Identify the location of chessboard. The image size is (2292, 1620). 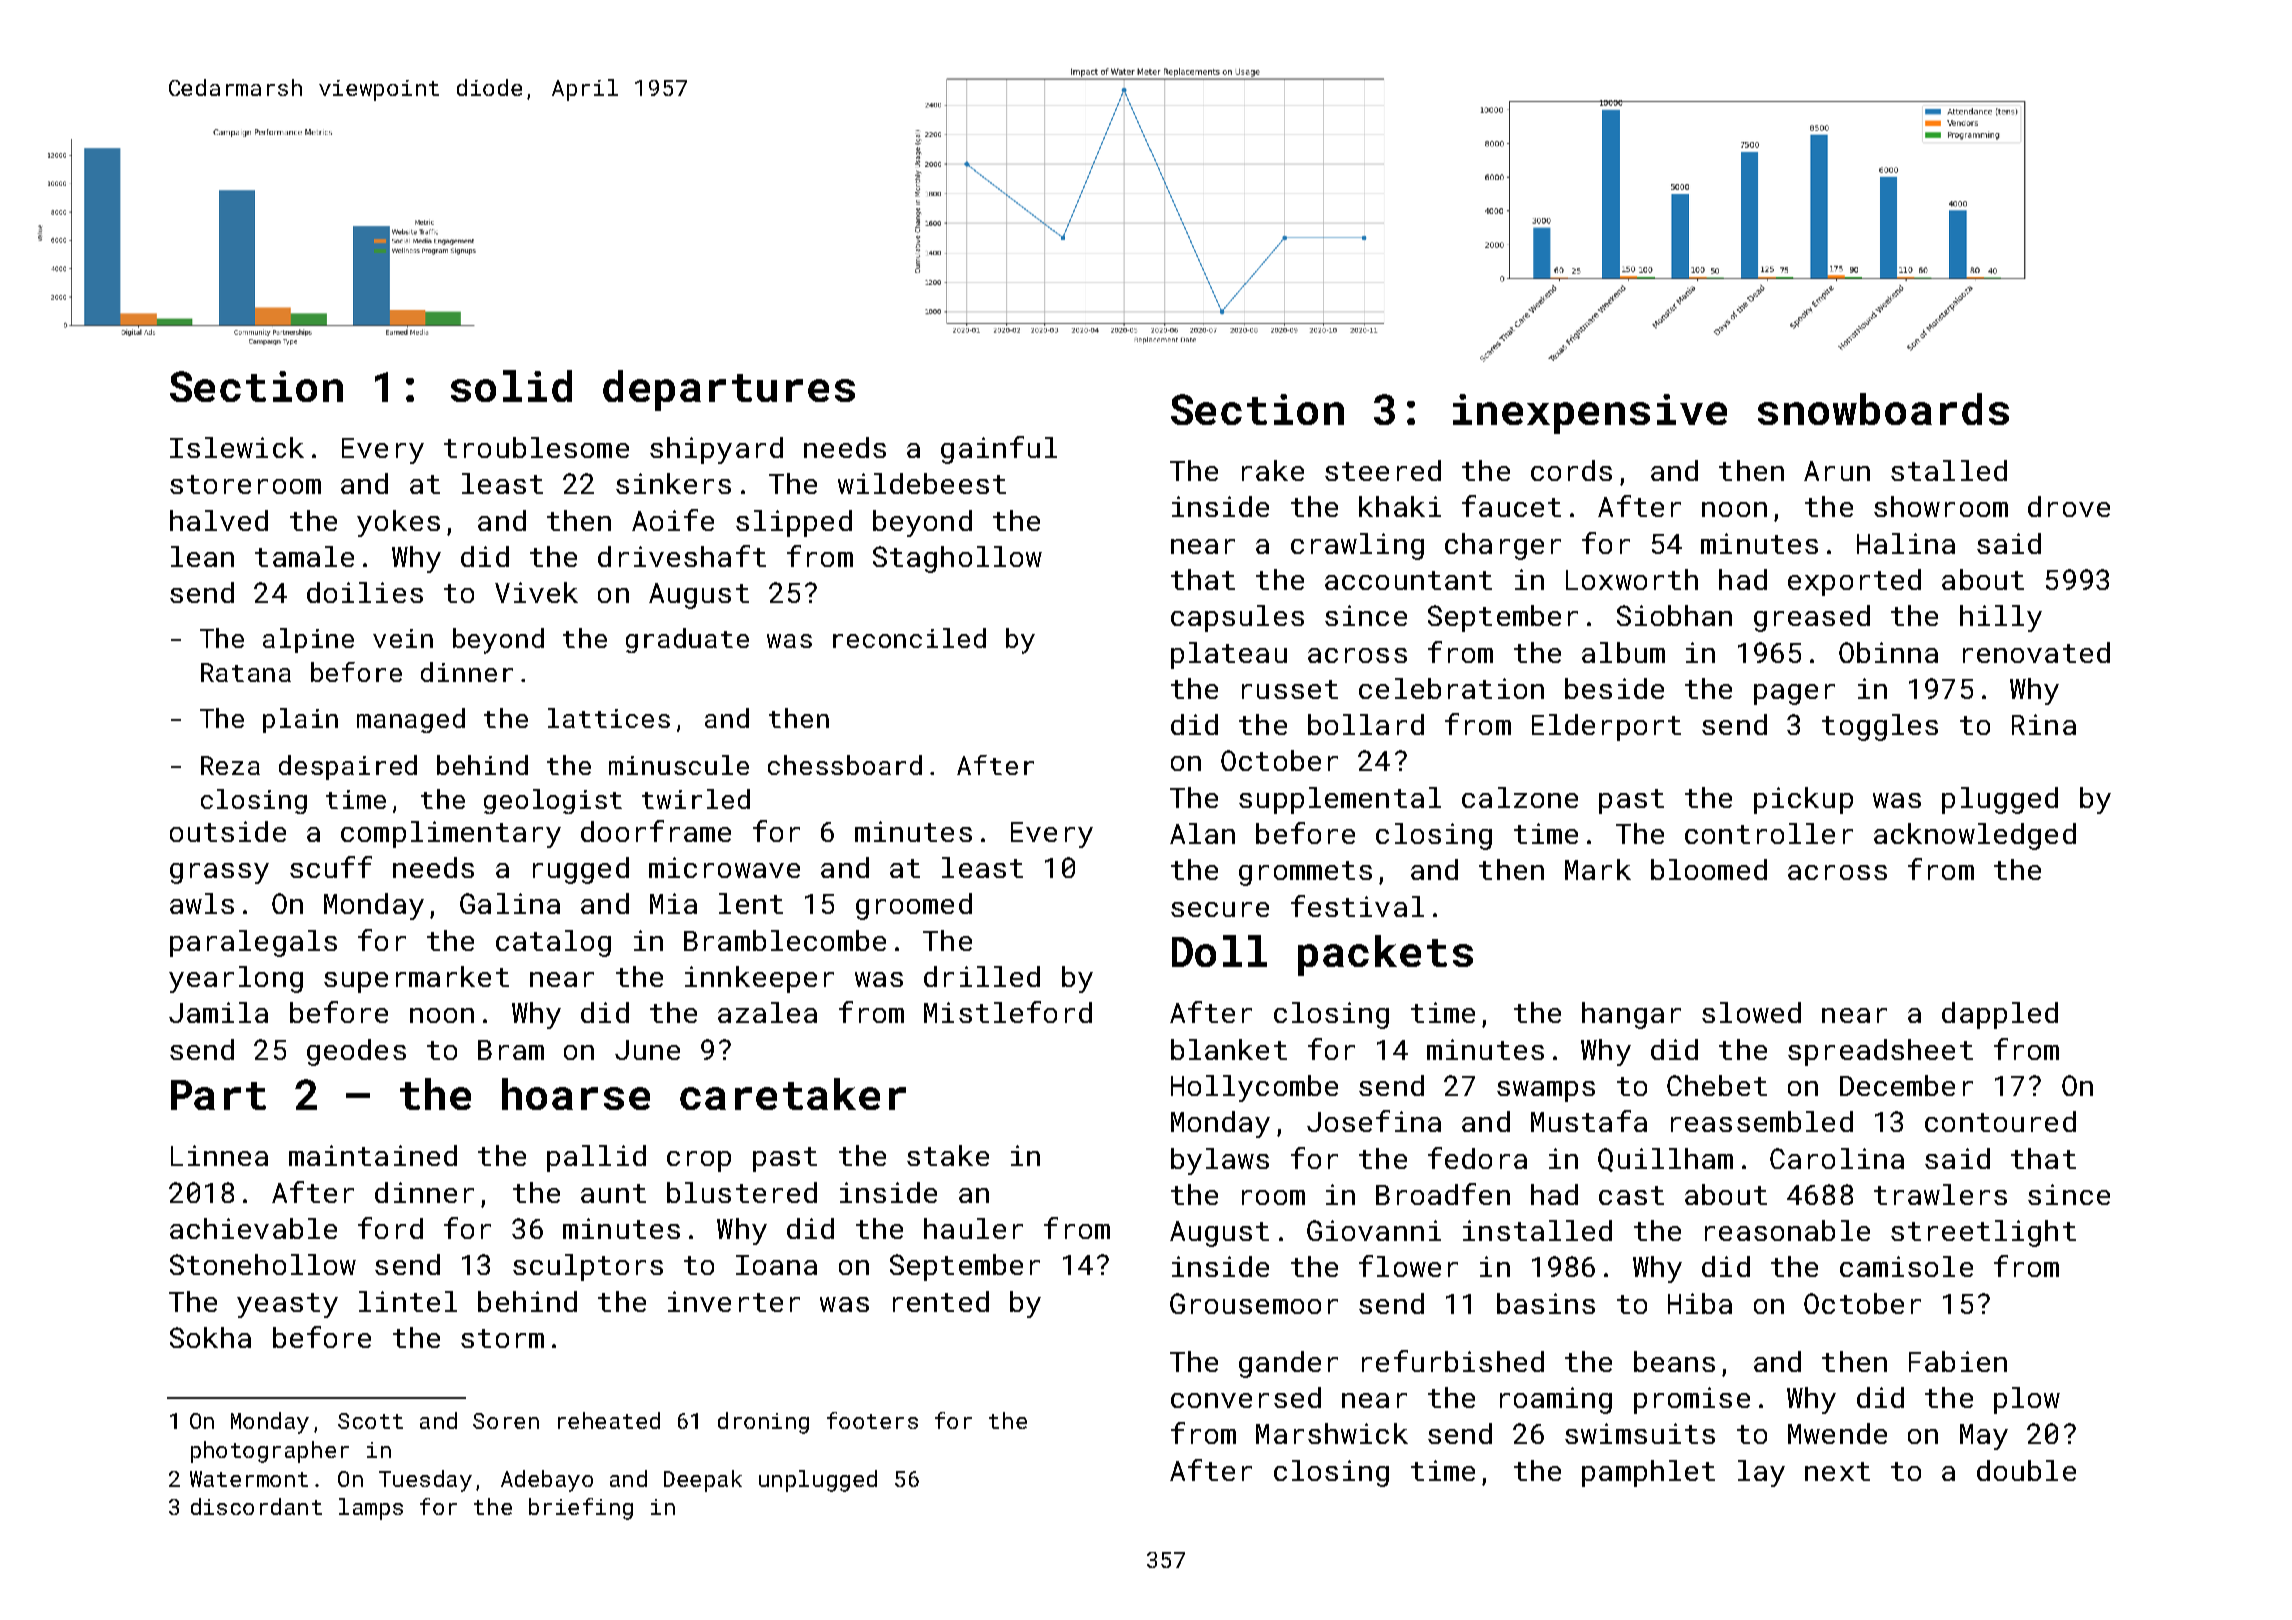
(845, 765).
